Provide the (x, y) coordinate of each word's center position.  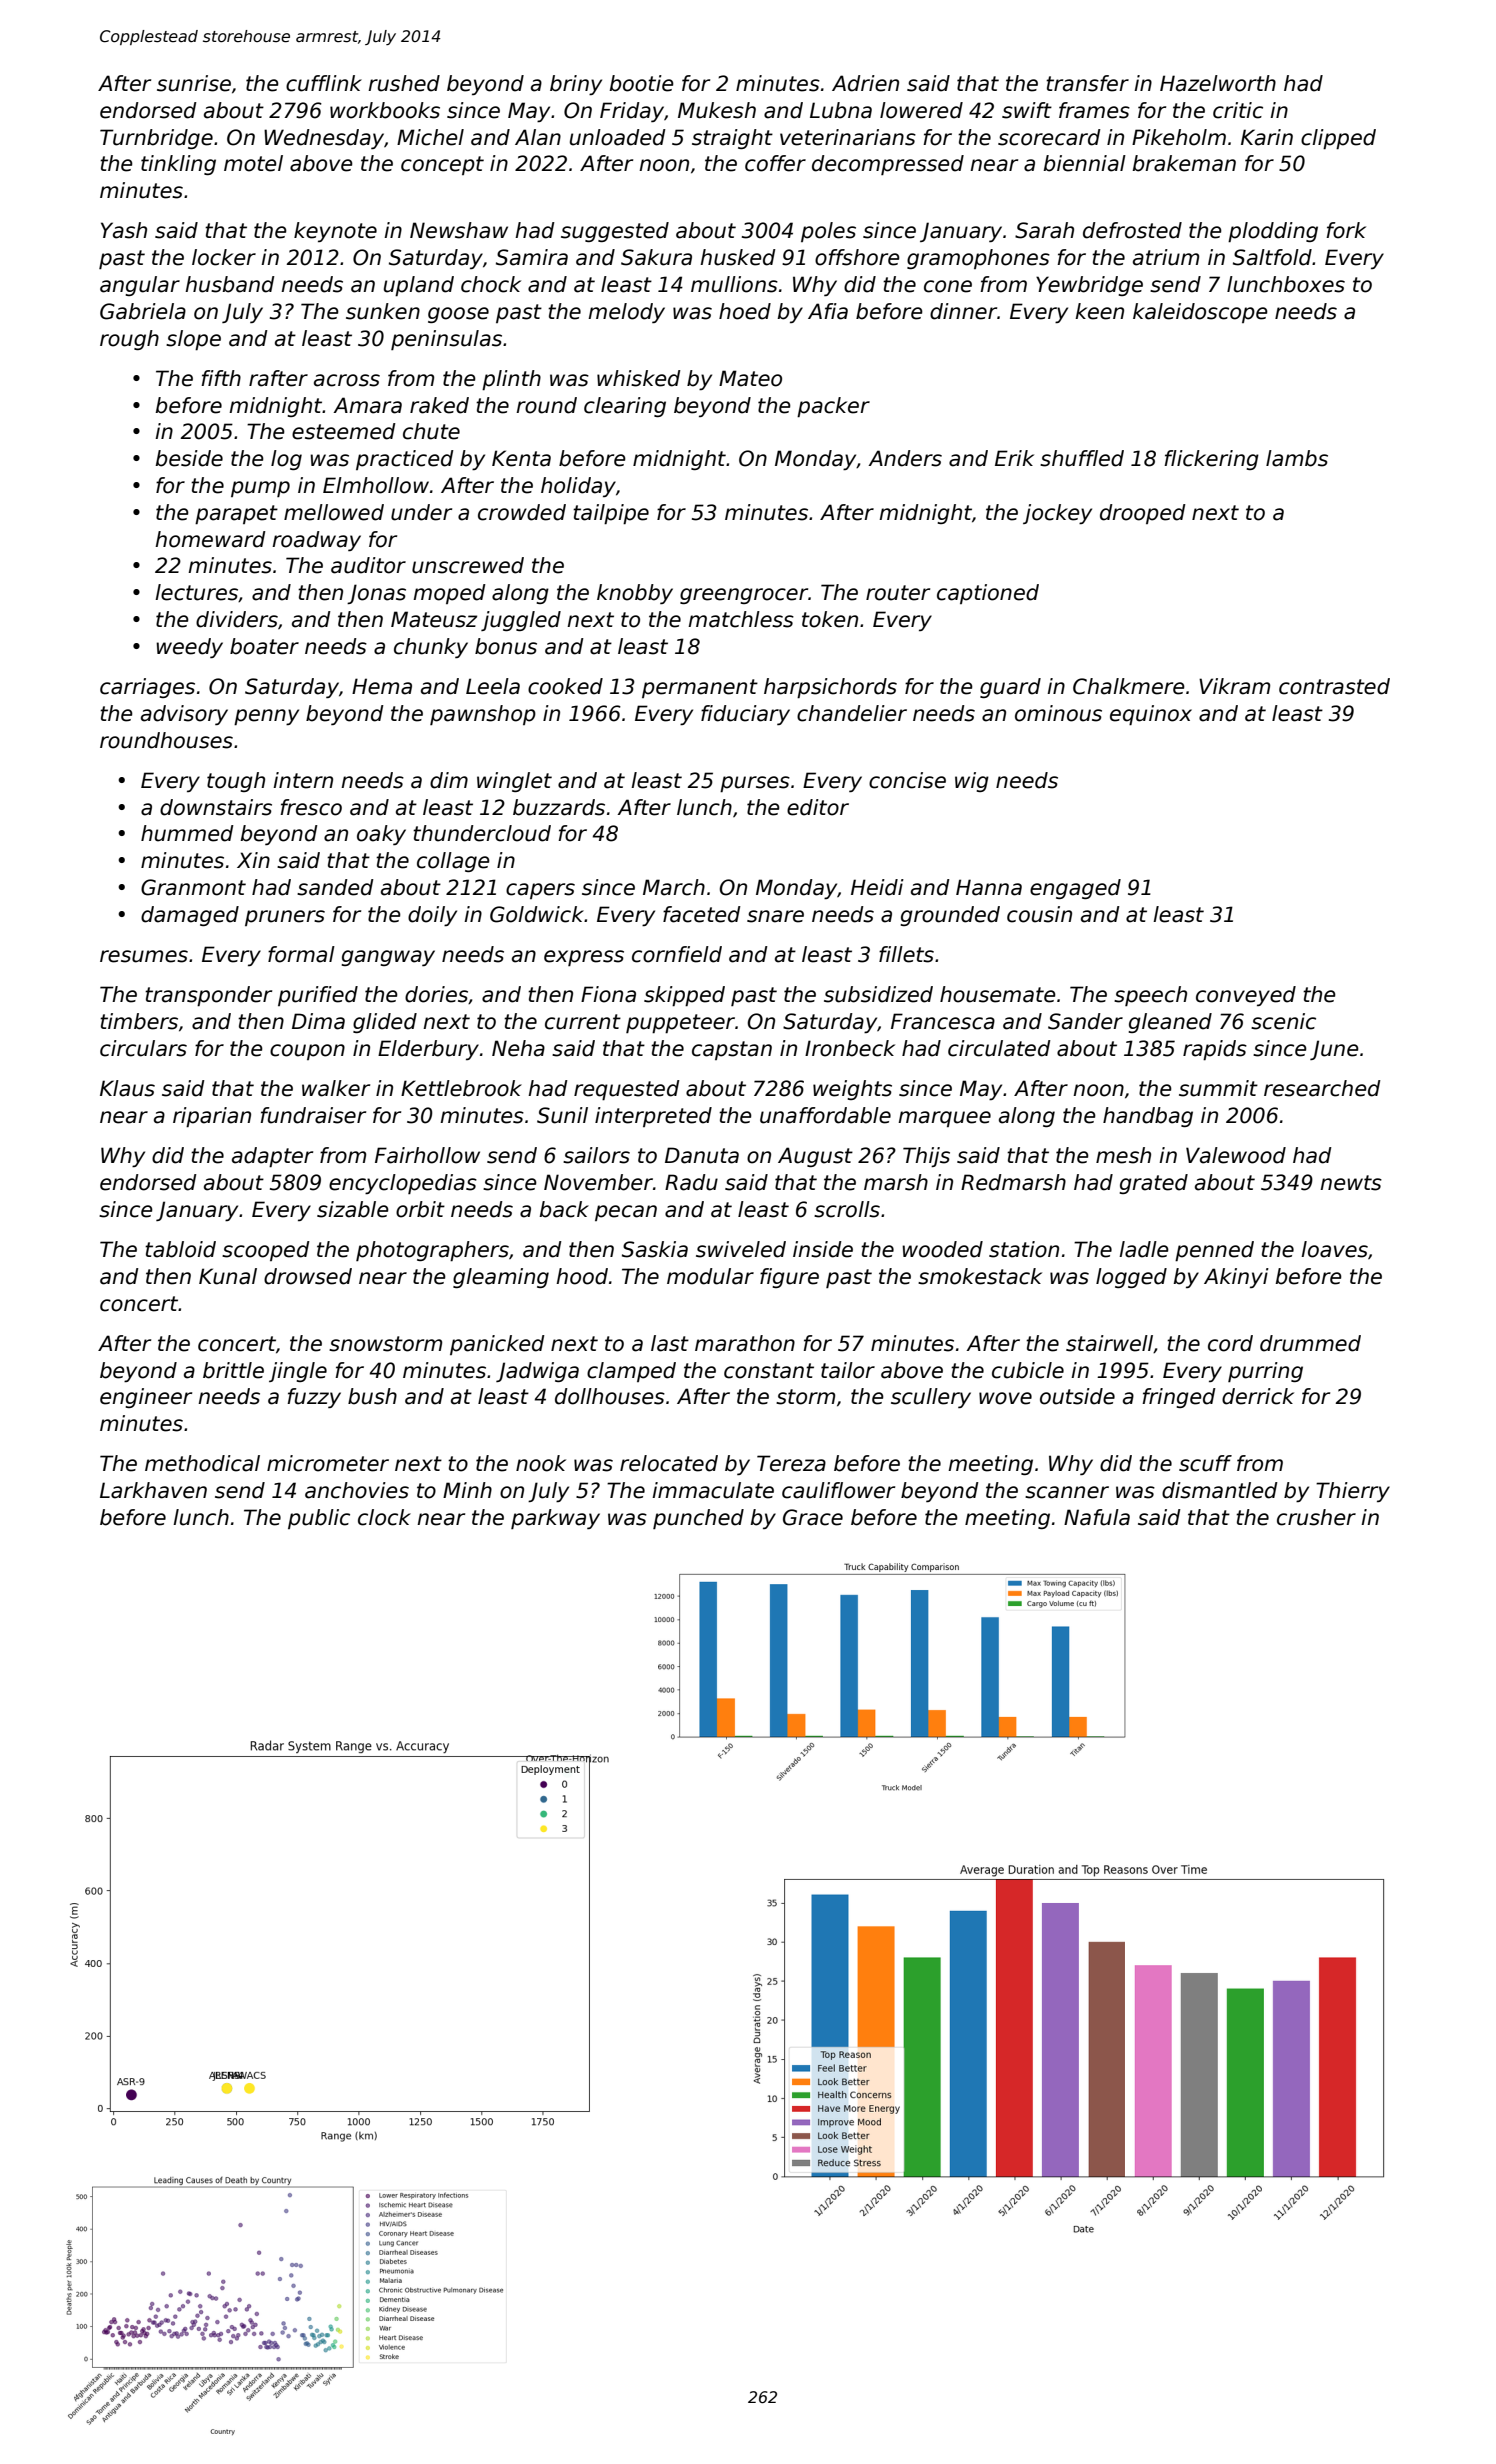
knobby (635, 594)
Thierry (1353, 1492)
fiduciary (745, 715)
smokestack (980, 1276)
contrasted (1334, 686)
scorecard (1049, 137)
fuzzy (314, 1398)
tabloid (180, 1249)
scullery (931, 1398)
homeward (210, 539)
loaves (1334, 1249)
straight (732, 139)
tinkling (178, 165)
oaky (381, 835)
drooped (1143, 514)
